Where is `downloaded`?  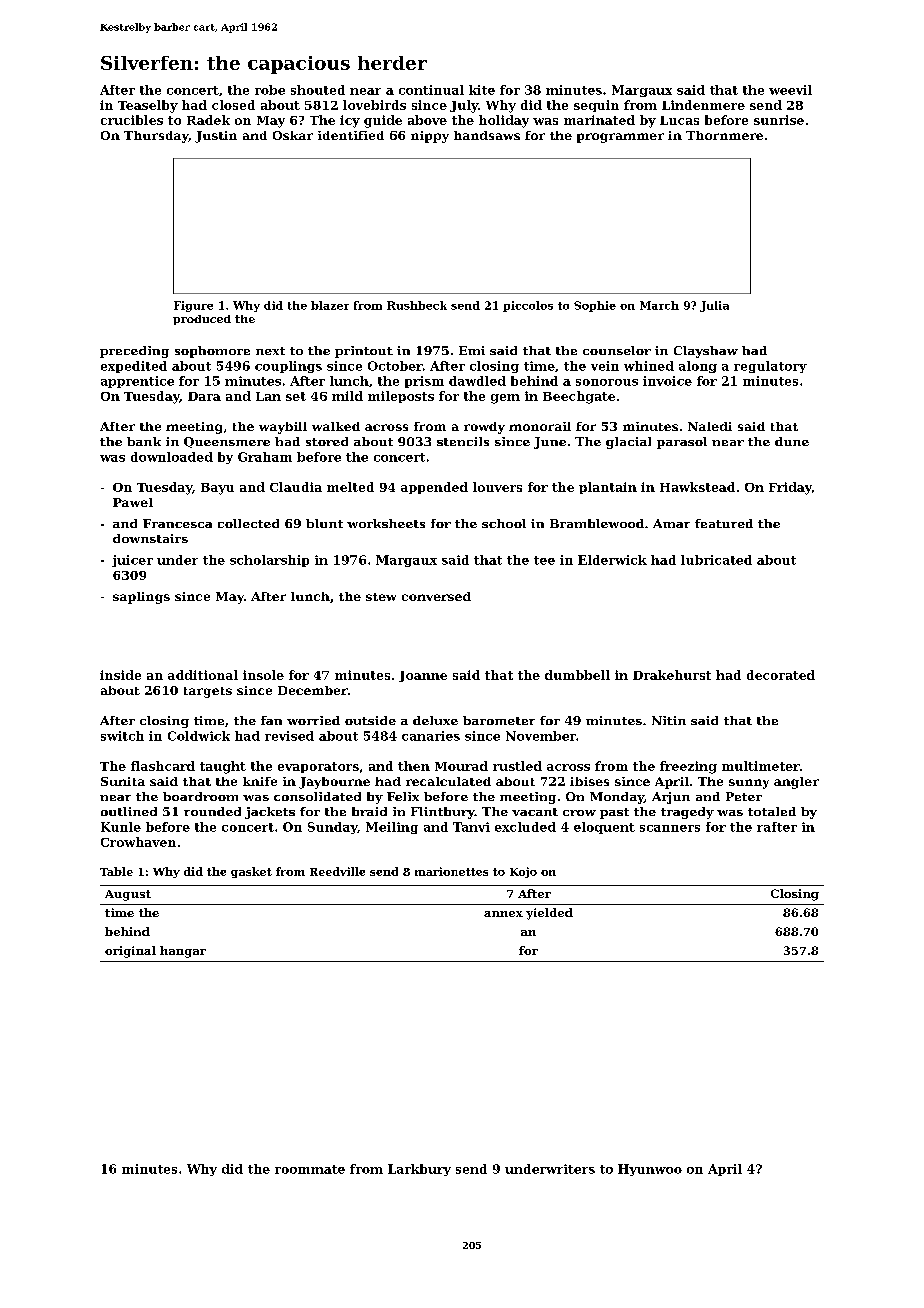 downloaded is located at coordinates (172, 457).
